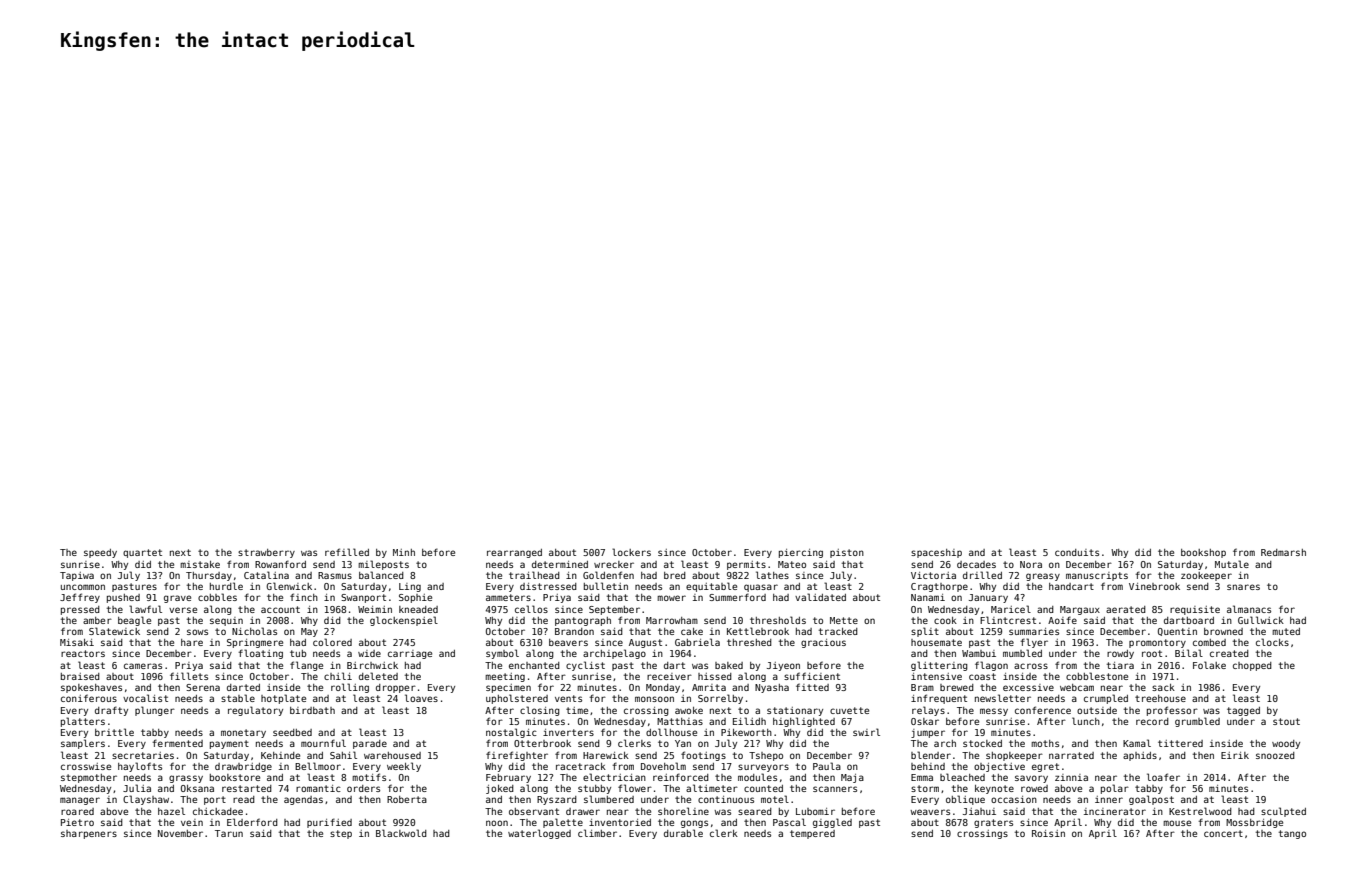 The image size is (1372, 887). What do you see at coordinates (401, 833) in the document?
I see `Blackwold` at bounding box center [401, 833].
